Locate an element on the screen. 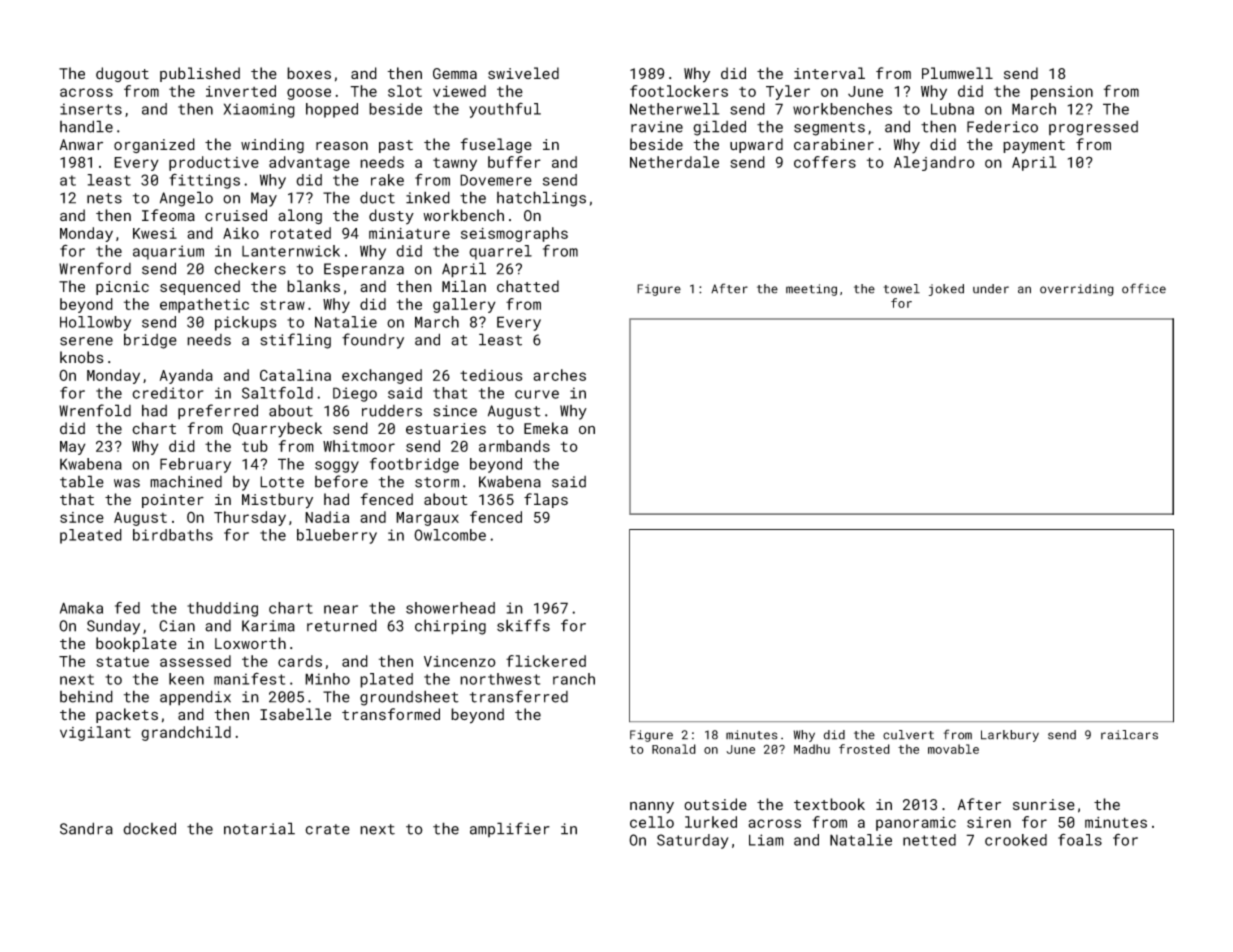 This screenshot has width=1233, height=952. overriding is located at coordinates (1077, 290).
